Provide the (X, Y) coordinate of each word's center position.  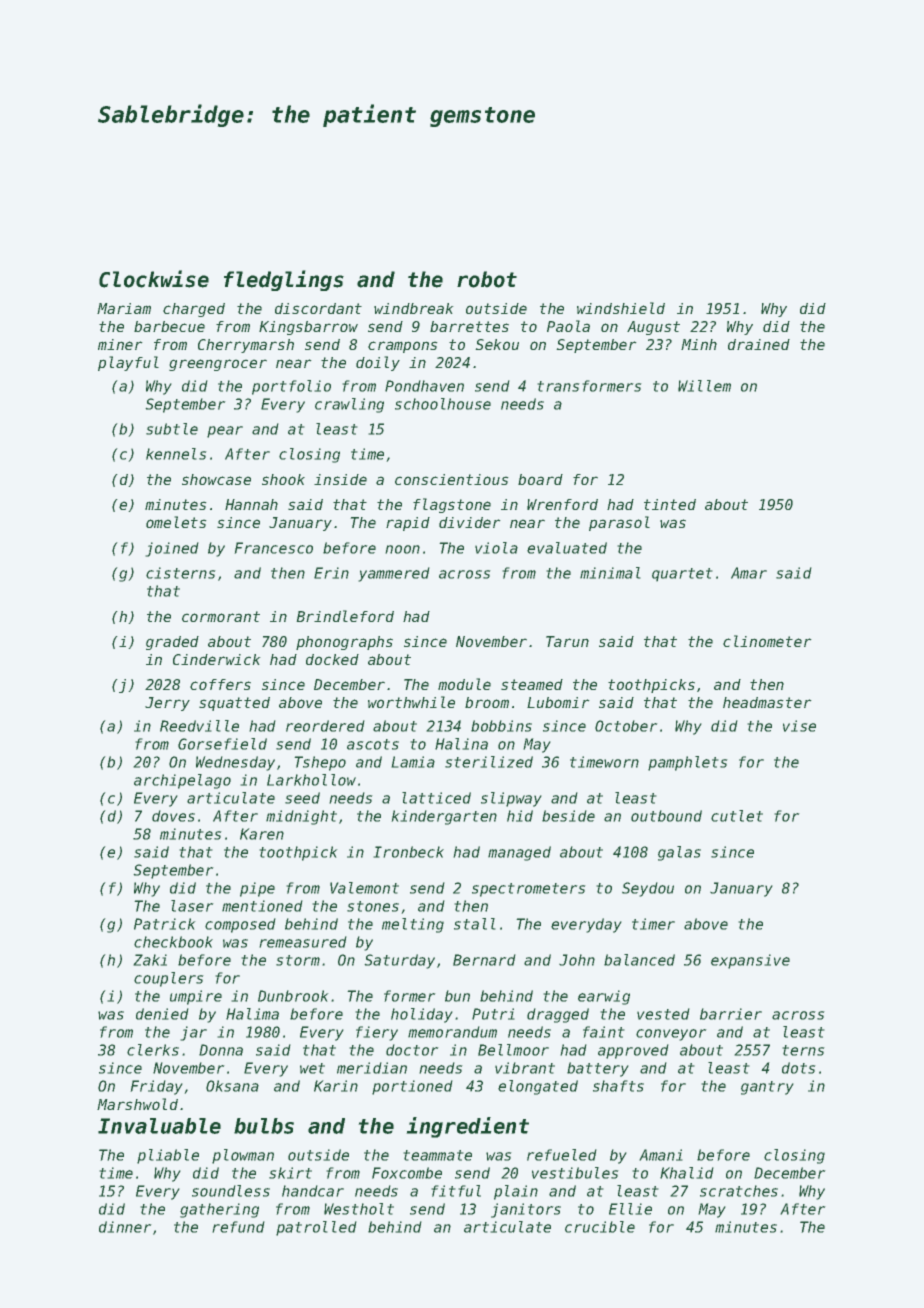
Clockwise (154, 279)
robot (487, 279)
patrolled (316, 1228)
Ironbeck (408, 852)
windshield (621, 308)
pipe (257, 889)
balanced (639, 960)
